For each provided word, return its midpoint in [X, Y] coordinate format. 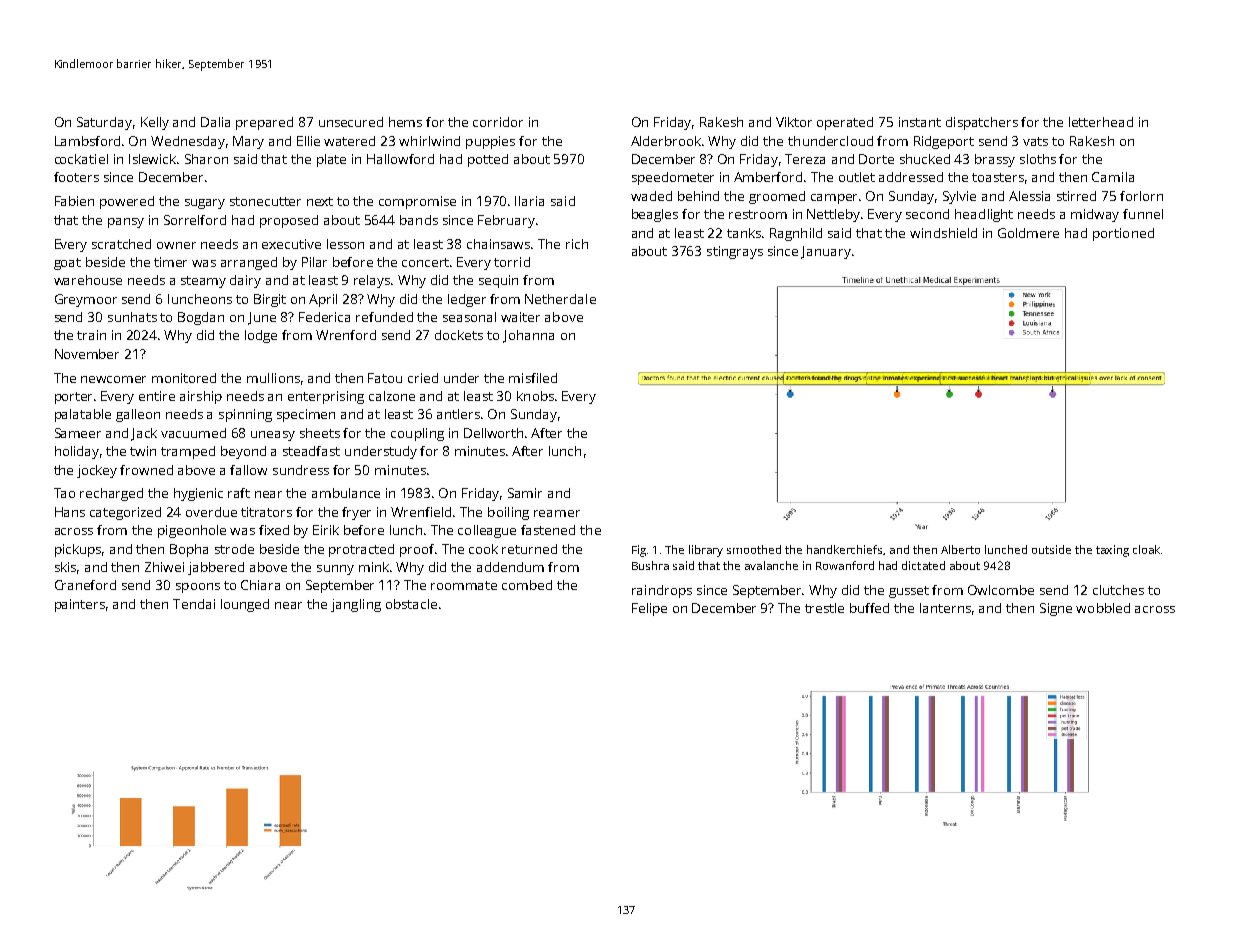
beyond [243, 452]
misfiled [533, 378]
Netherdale [560, 299]
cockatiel [81, 159]
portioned [1123, 234]
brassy [995, 160]
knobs [535, 396]
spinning [245, 415]
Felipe [649, 609]
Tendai [194, 604]
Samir [525, 493]
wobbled [1103, 608]
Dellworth [493, 433]
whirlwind [429, 141]
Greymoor [86, 300]
